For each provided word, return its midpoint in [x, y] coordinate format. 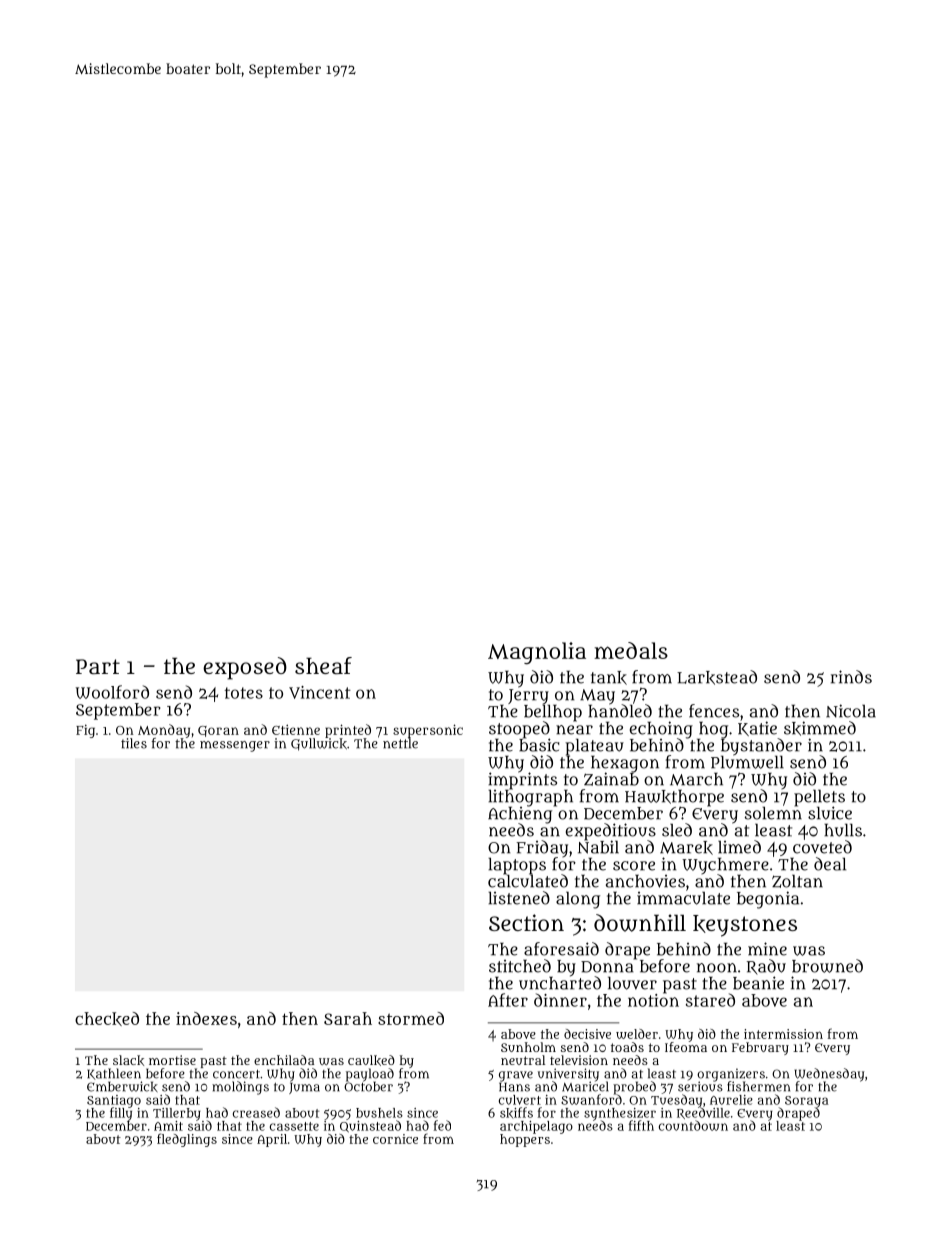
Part [98, 666]
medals [631, 650]
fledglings [187, 1140]
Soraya [806, 1102]
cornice [395, 1139]
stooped [519, 729]
